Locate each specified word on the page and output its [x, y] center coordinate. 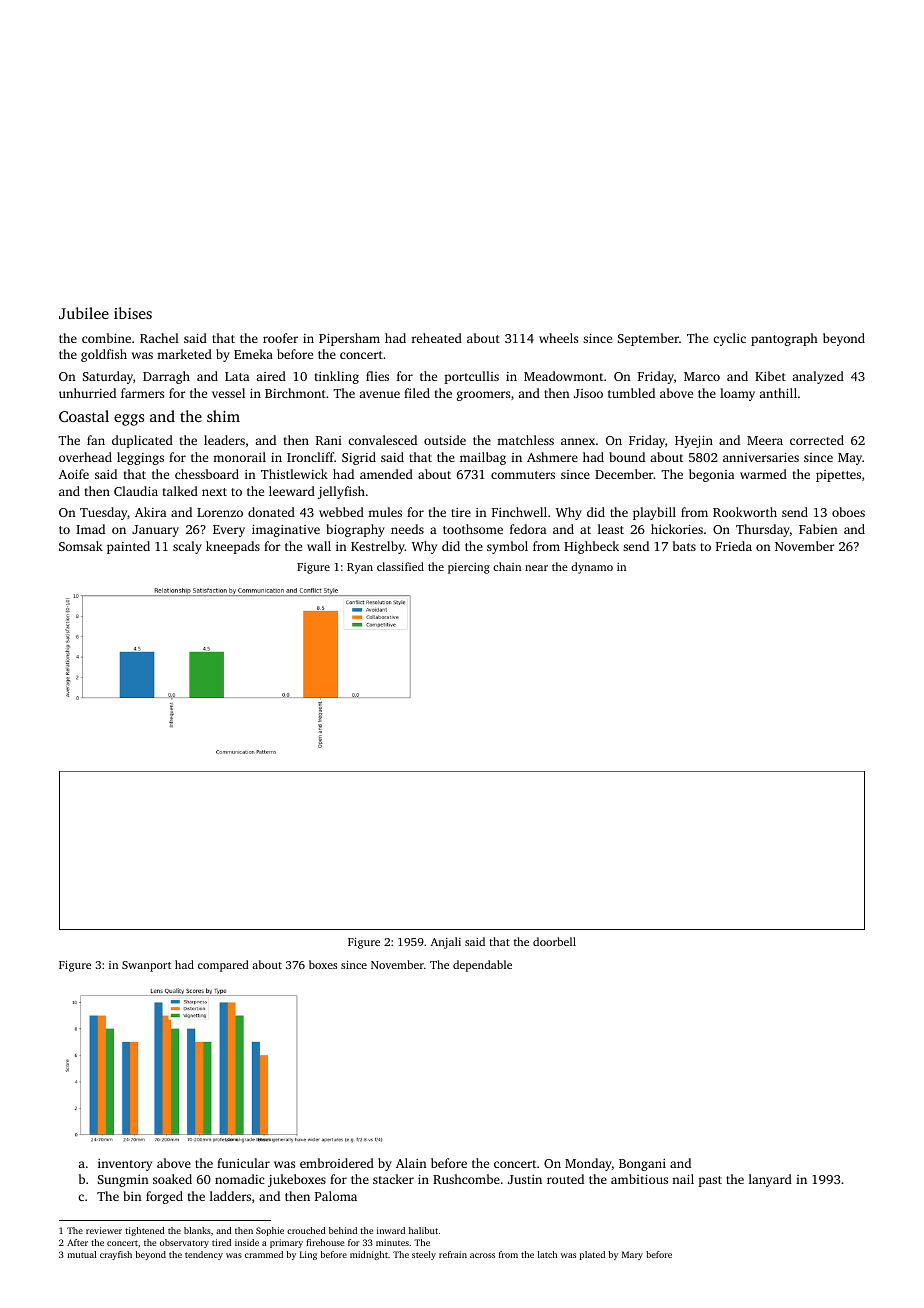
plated [592, 1255]
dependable [482, 966]
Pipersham [349, 339]
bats [684, 546]
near [536, 568]
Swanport [146, 966]
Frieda [734, 546]
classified [400, 566]
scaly [187, 547]
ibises [133, 313]
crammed [264, 1254]
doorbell [554, 941]
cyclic [729, 339]
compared [223, 966]
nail [683, 1179]
